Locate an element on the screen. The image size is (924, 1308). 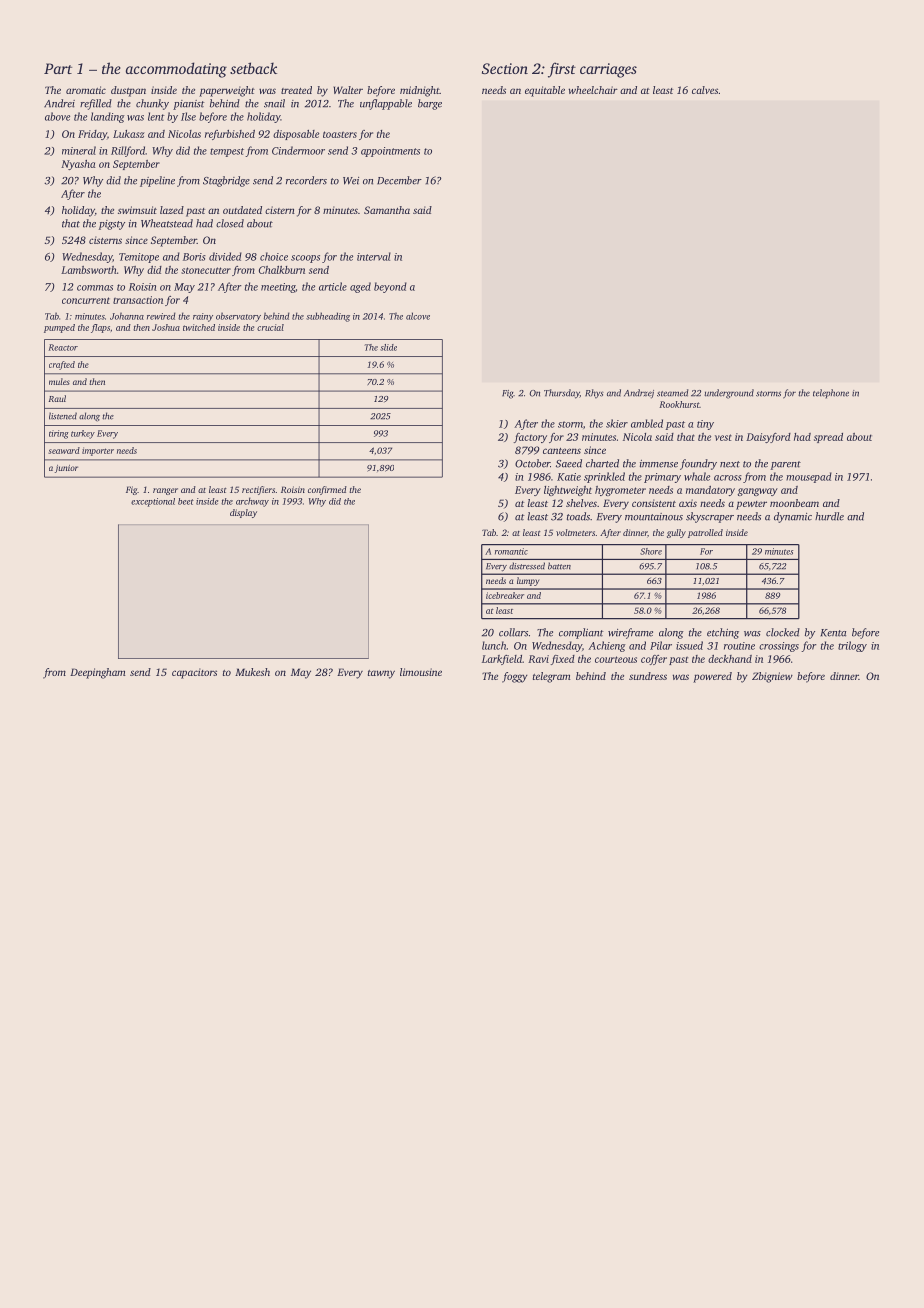
rectifiers is located at coordinates (258, 490).
